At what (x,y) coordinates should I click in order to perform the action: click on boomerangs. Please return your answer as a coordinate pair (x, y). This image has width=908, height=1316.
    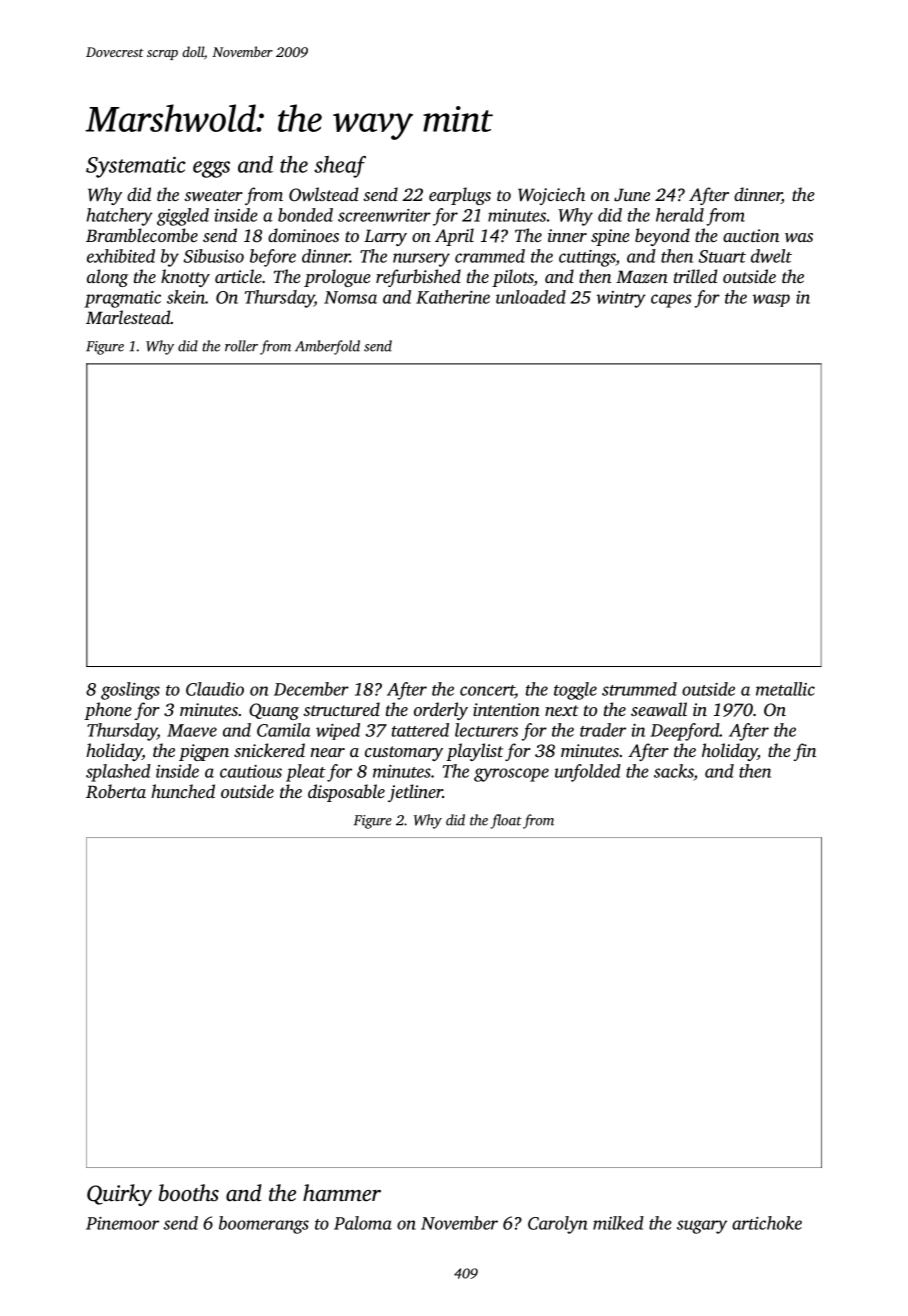
    Looking at the image, I should click on (264, 1225).
